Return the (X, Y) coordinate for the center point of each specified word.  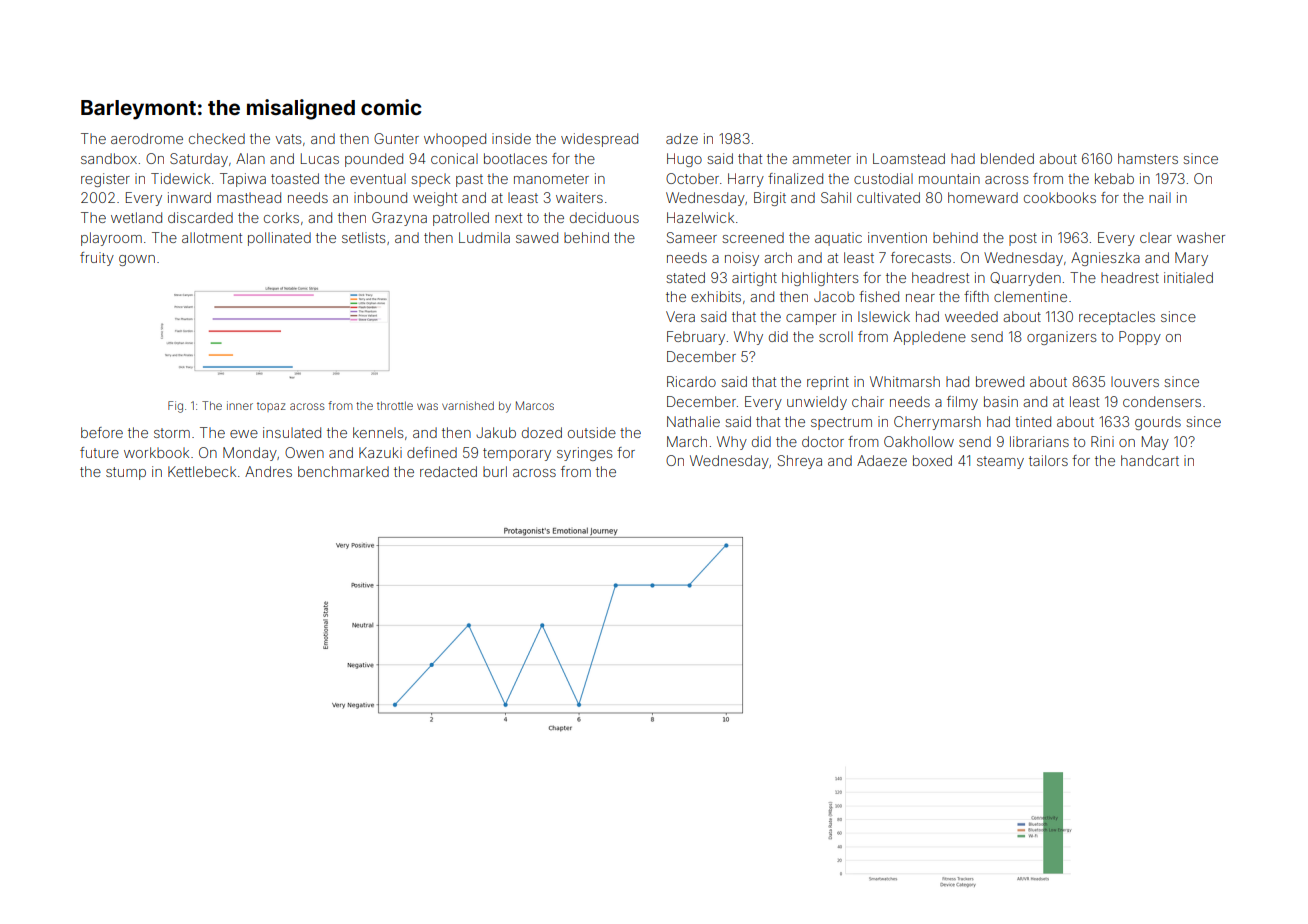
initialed (1188, 277)
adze (682, 138)
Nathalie (693, 421)
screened (753, 237)
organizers (1061, 338)
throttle (395, 405)
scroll (836, 336)
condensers (1162, 401)
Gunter (396, 138)
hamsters (1148, 158)
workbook (156, 452)
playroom (111, 239)
